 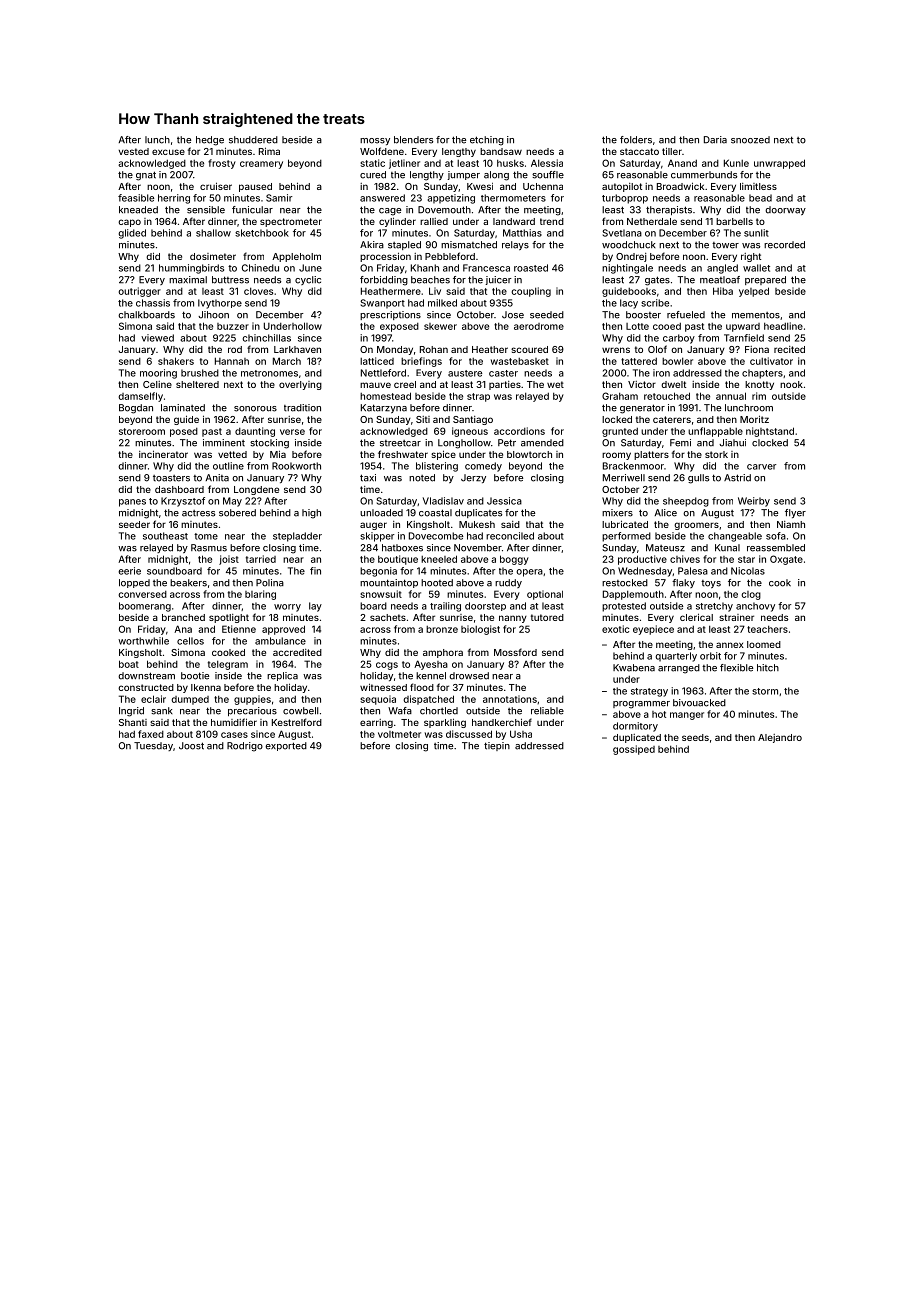 What do you see at coordinates (297, 722) in the screenshot?
I see `Kestrelford` at bounding box center [297, 722].
